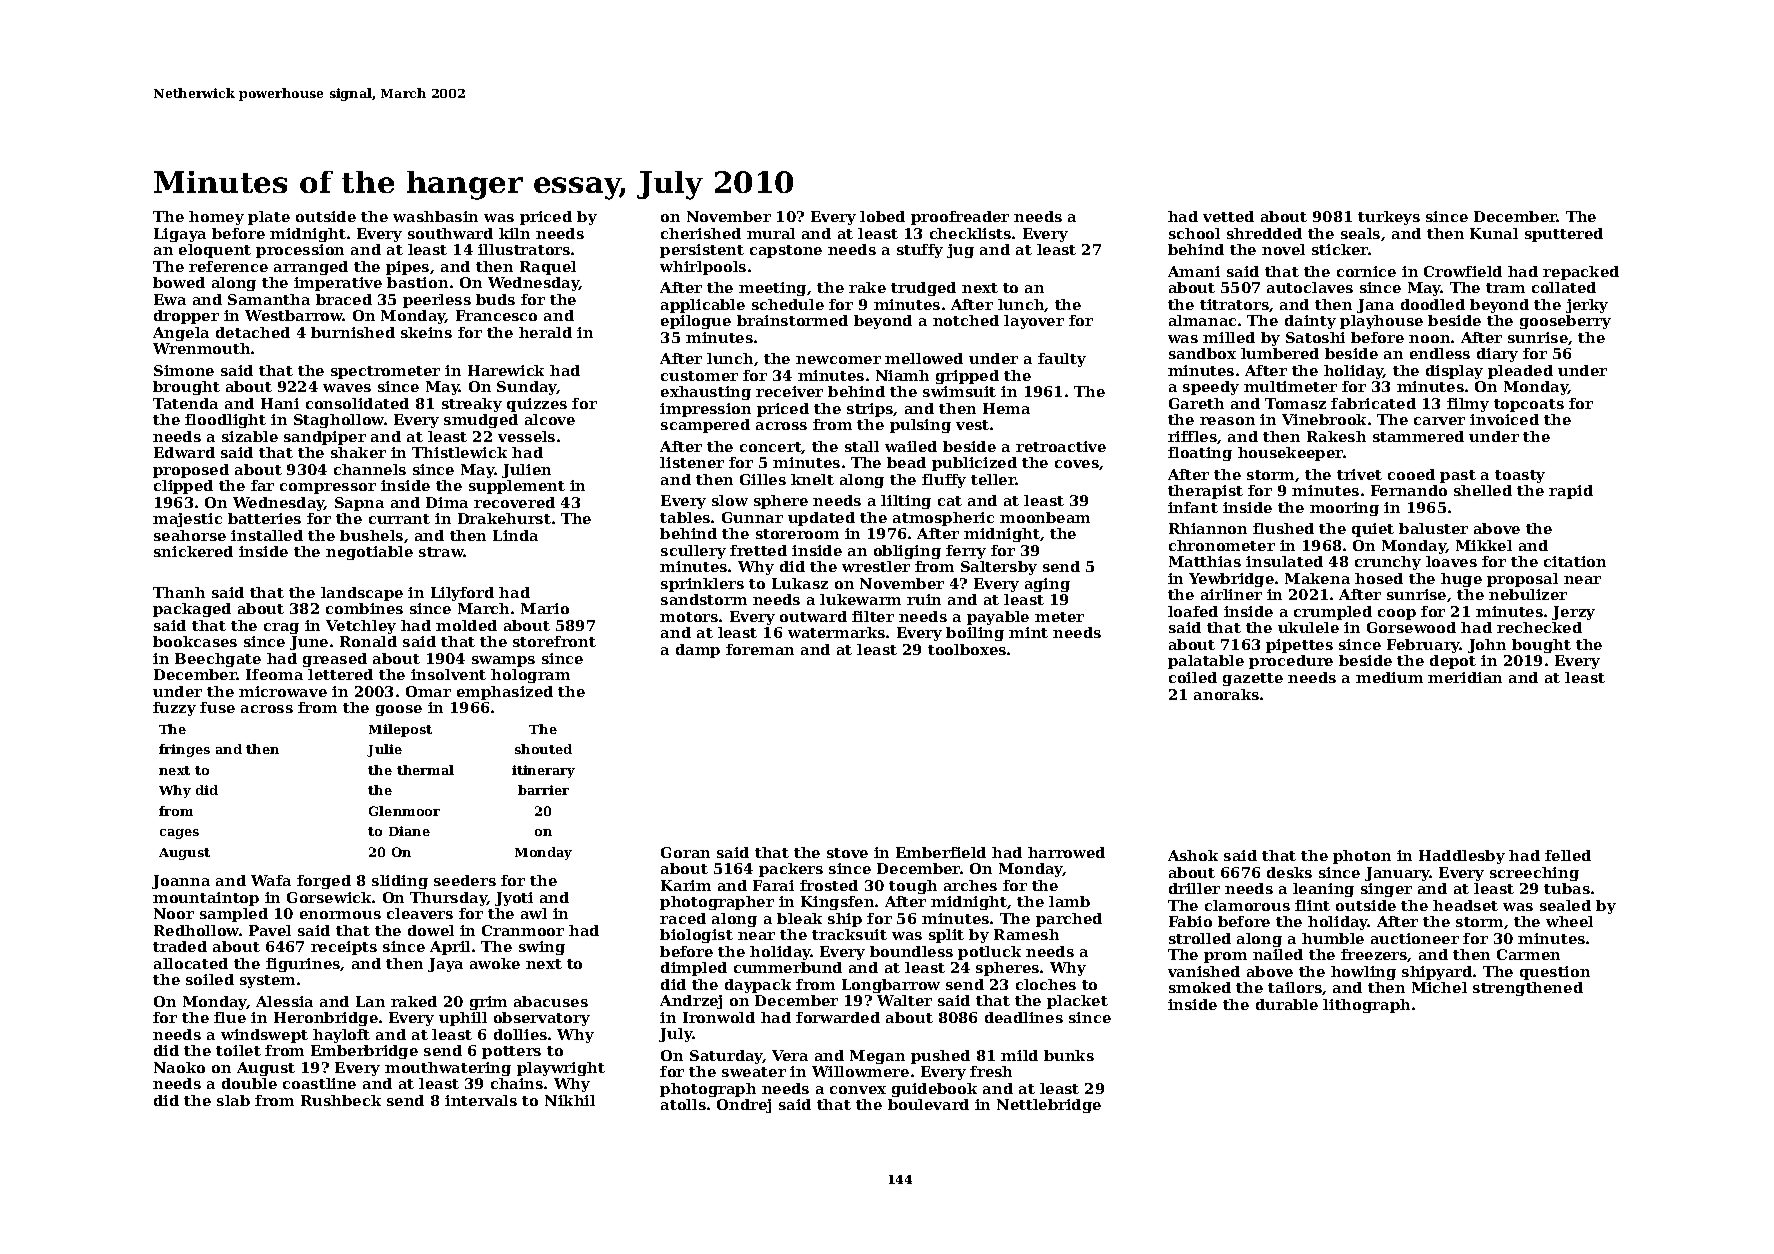  What do you see at coordinates (760, 649) in the image?
I see `foreman` at bounding box center [760, 649].
